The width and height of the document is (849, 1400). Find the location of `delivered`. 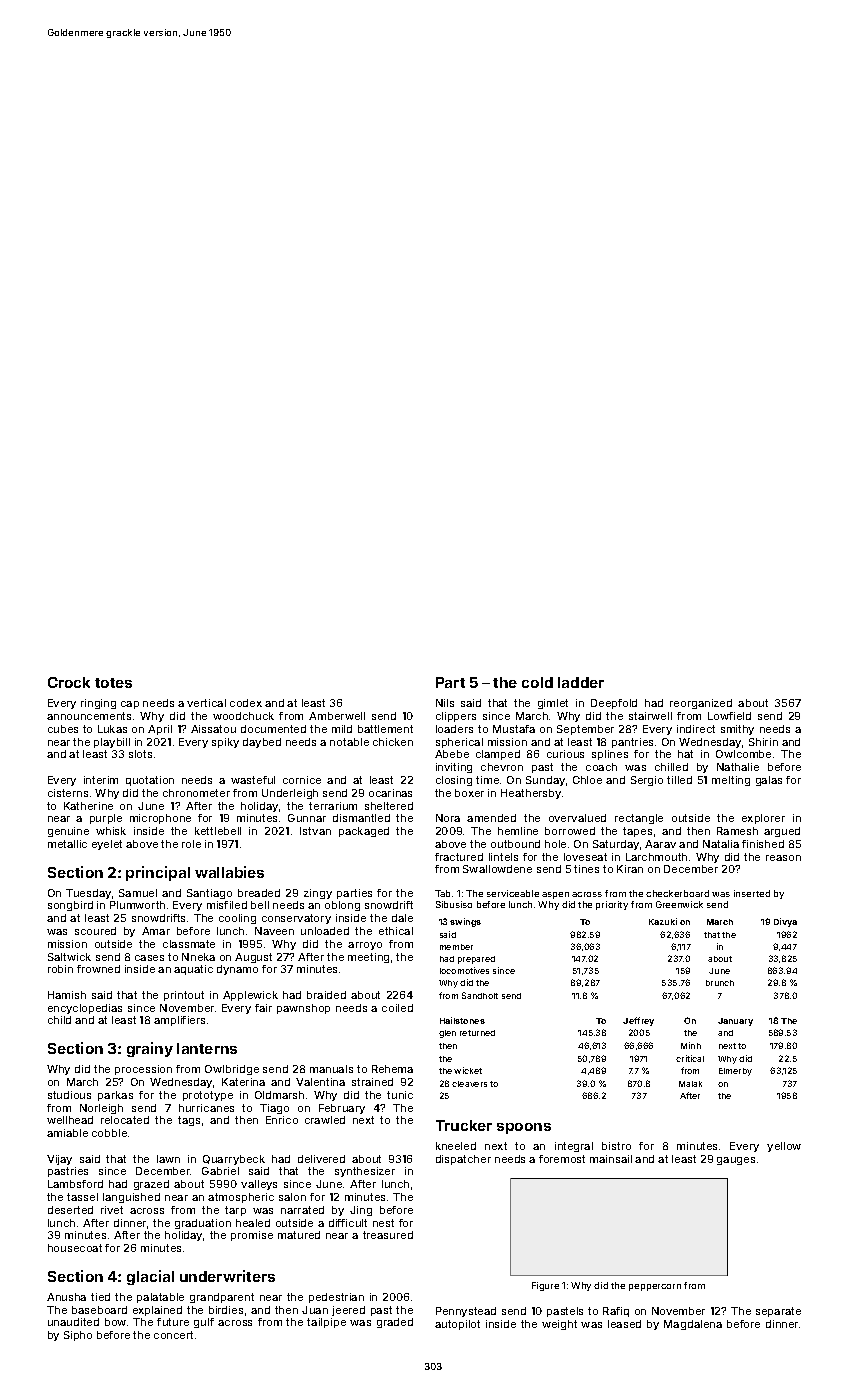

delivered is located at coordinates (321, 1159).
